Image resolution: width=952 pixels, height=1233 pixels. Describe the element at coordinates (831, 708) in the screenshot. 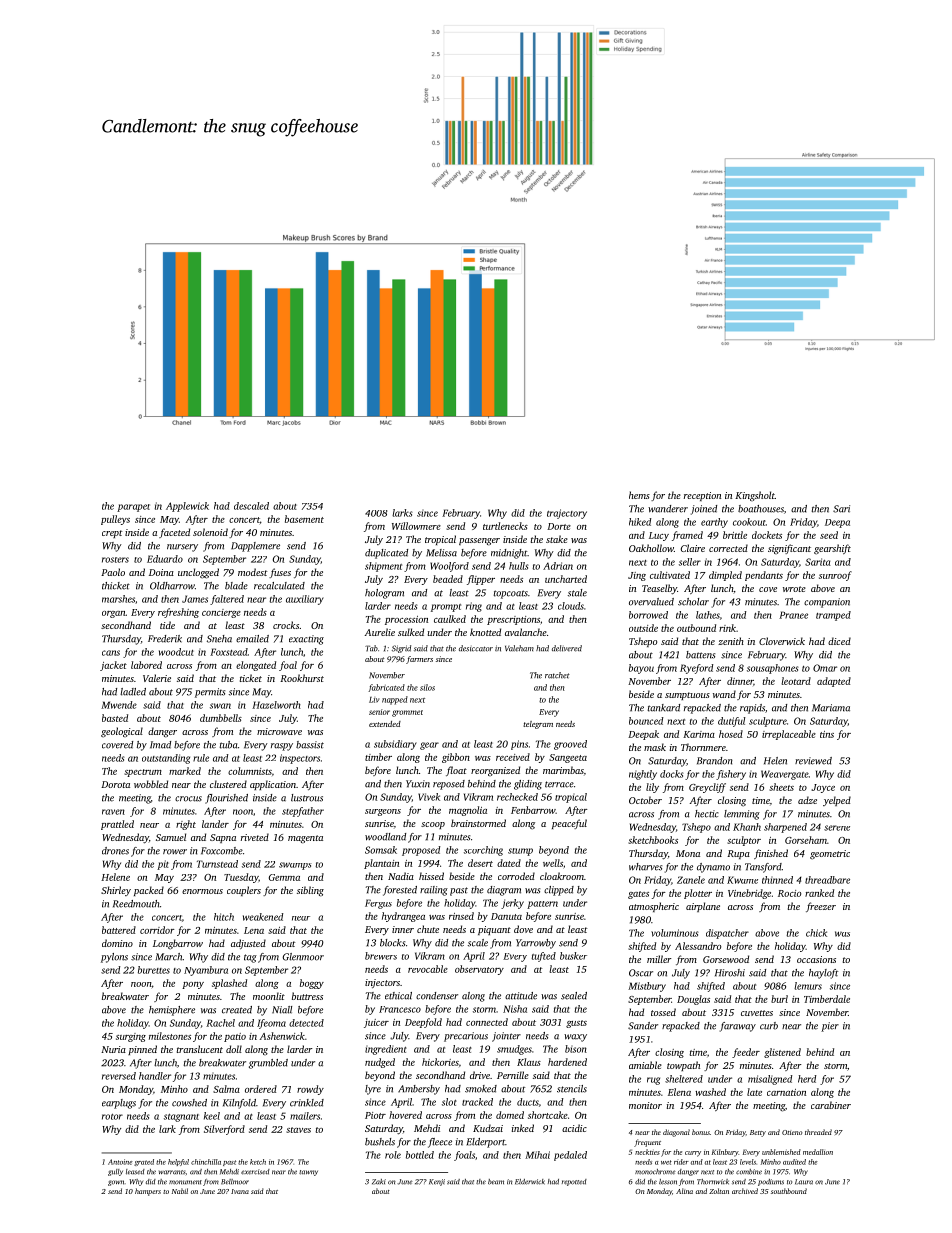

I see `Mariama` at that location.
